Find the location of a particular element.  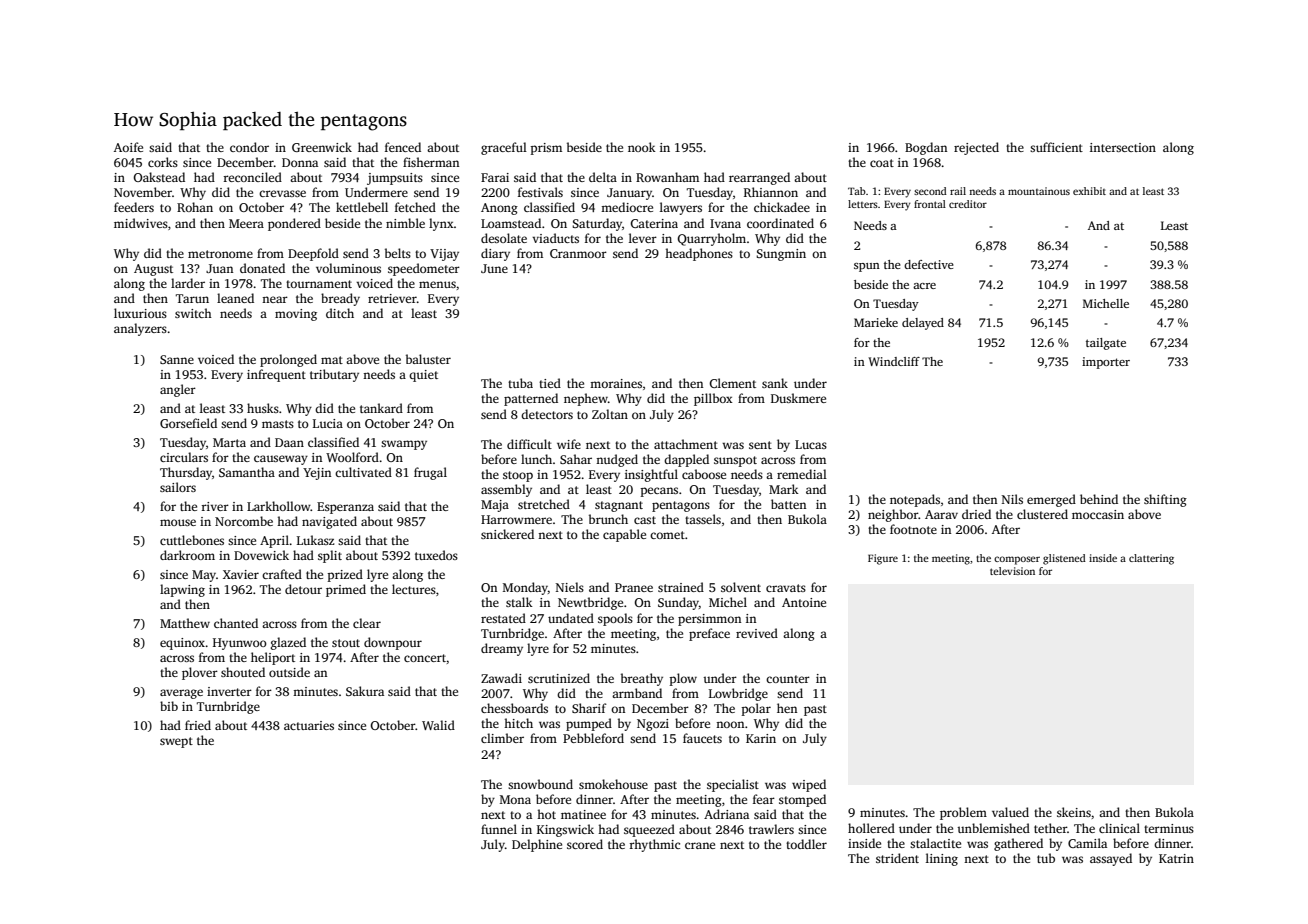

funnel is located at coordinates (499, 829).
